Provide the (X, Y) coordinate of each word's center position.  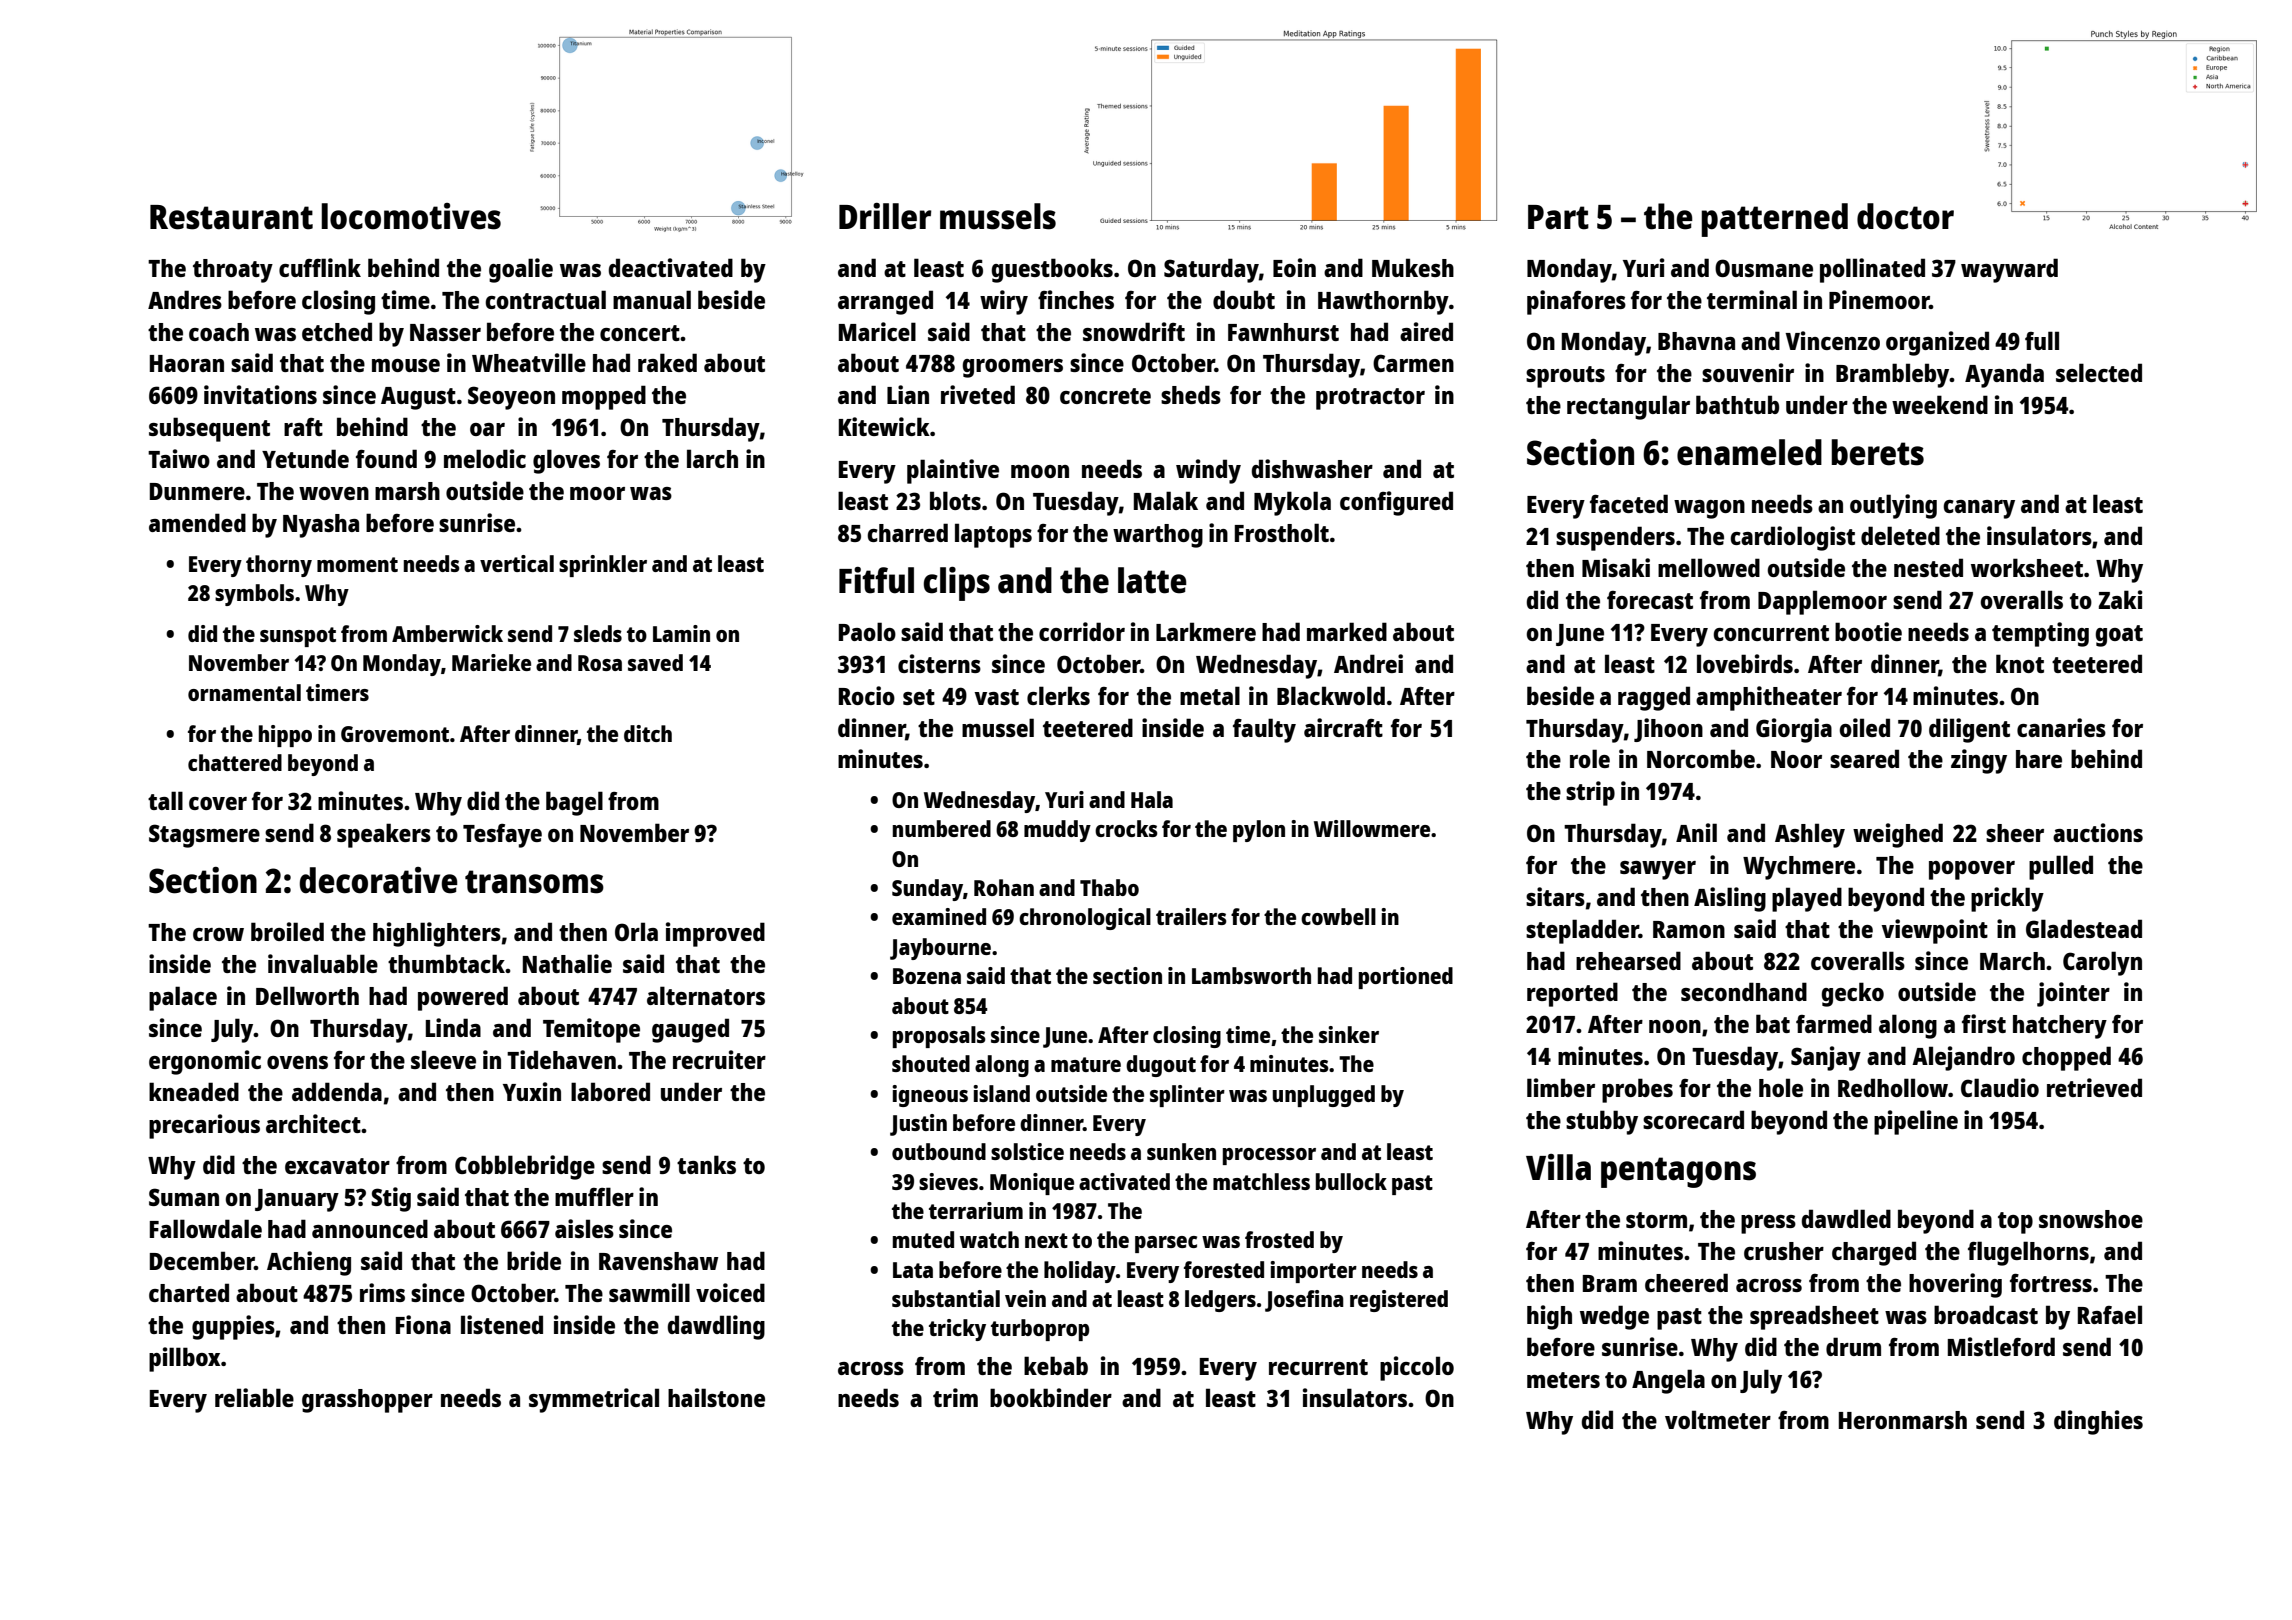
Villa (1558, 1167)
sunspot (298, 637)
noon (1675, 1026)
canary (1979, 509)
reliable (254, 1397)
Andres (185, 299)
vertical (517, 563)
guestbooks (1052, 270)
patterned (1774, 220)
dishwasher (1312, 468)
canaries (2061, 727)
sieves (948, 1181)
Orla (636, 931)
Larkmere (1206, 631)
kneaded (194, 1091)
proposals (939, 1037)
